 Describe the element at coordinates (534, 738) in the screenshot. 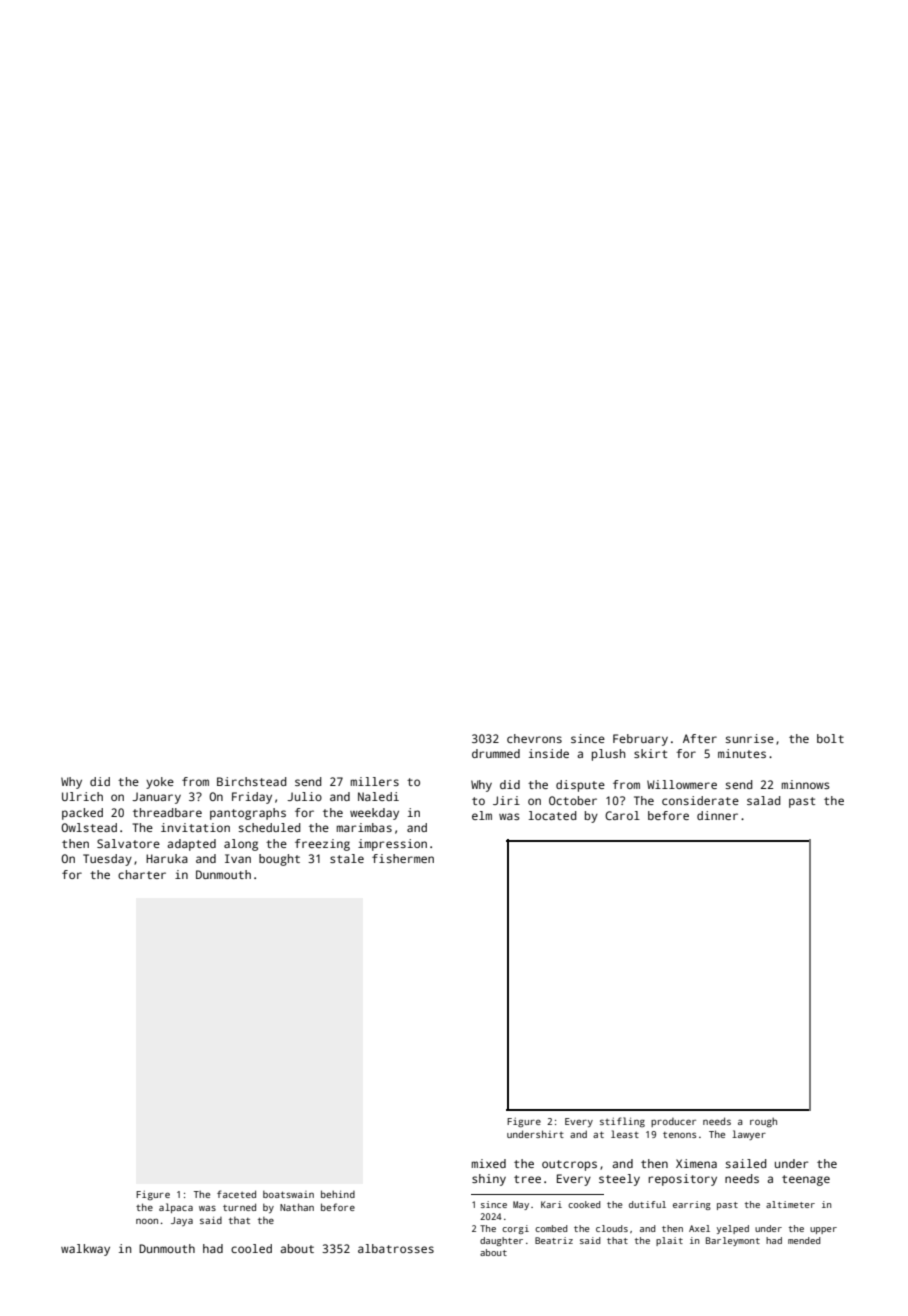

I see `chevrons` at that location.
